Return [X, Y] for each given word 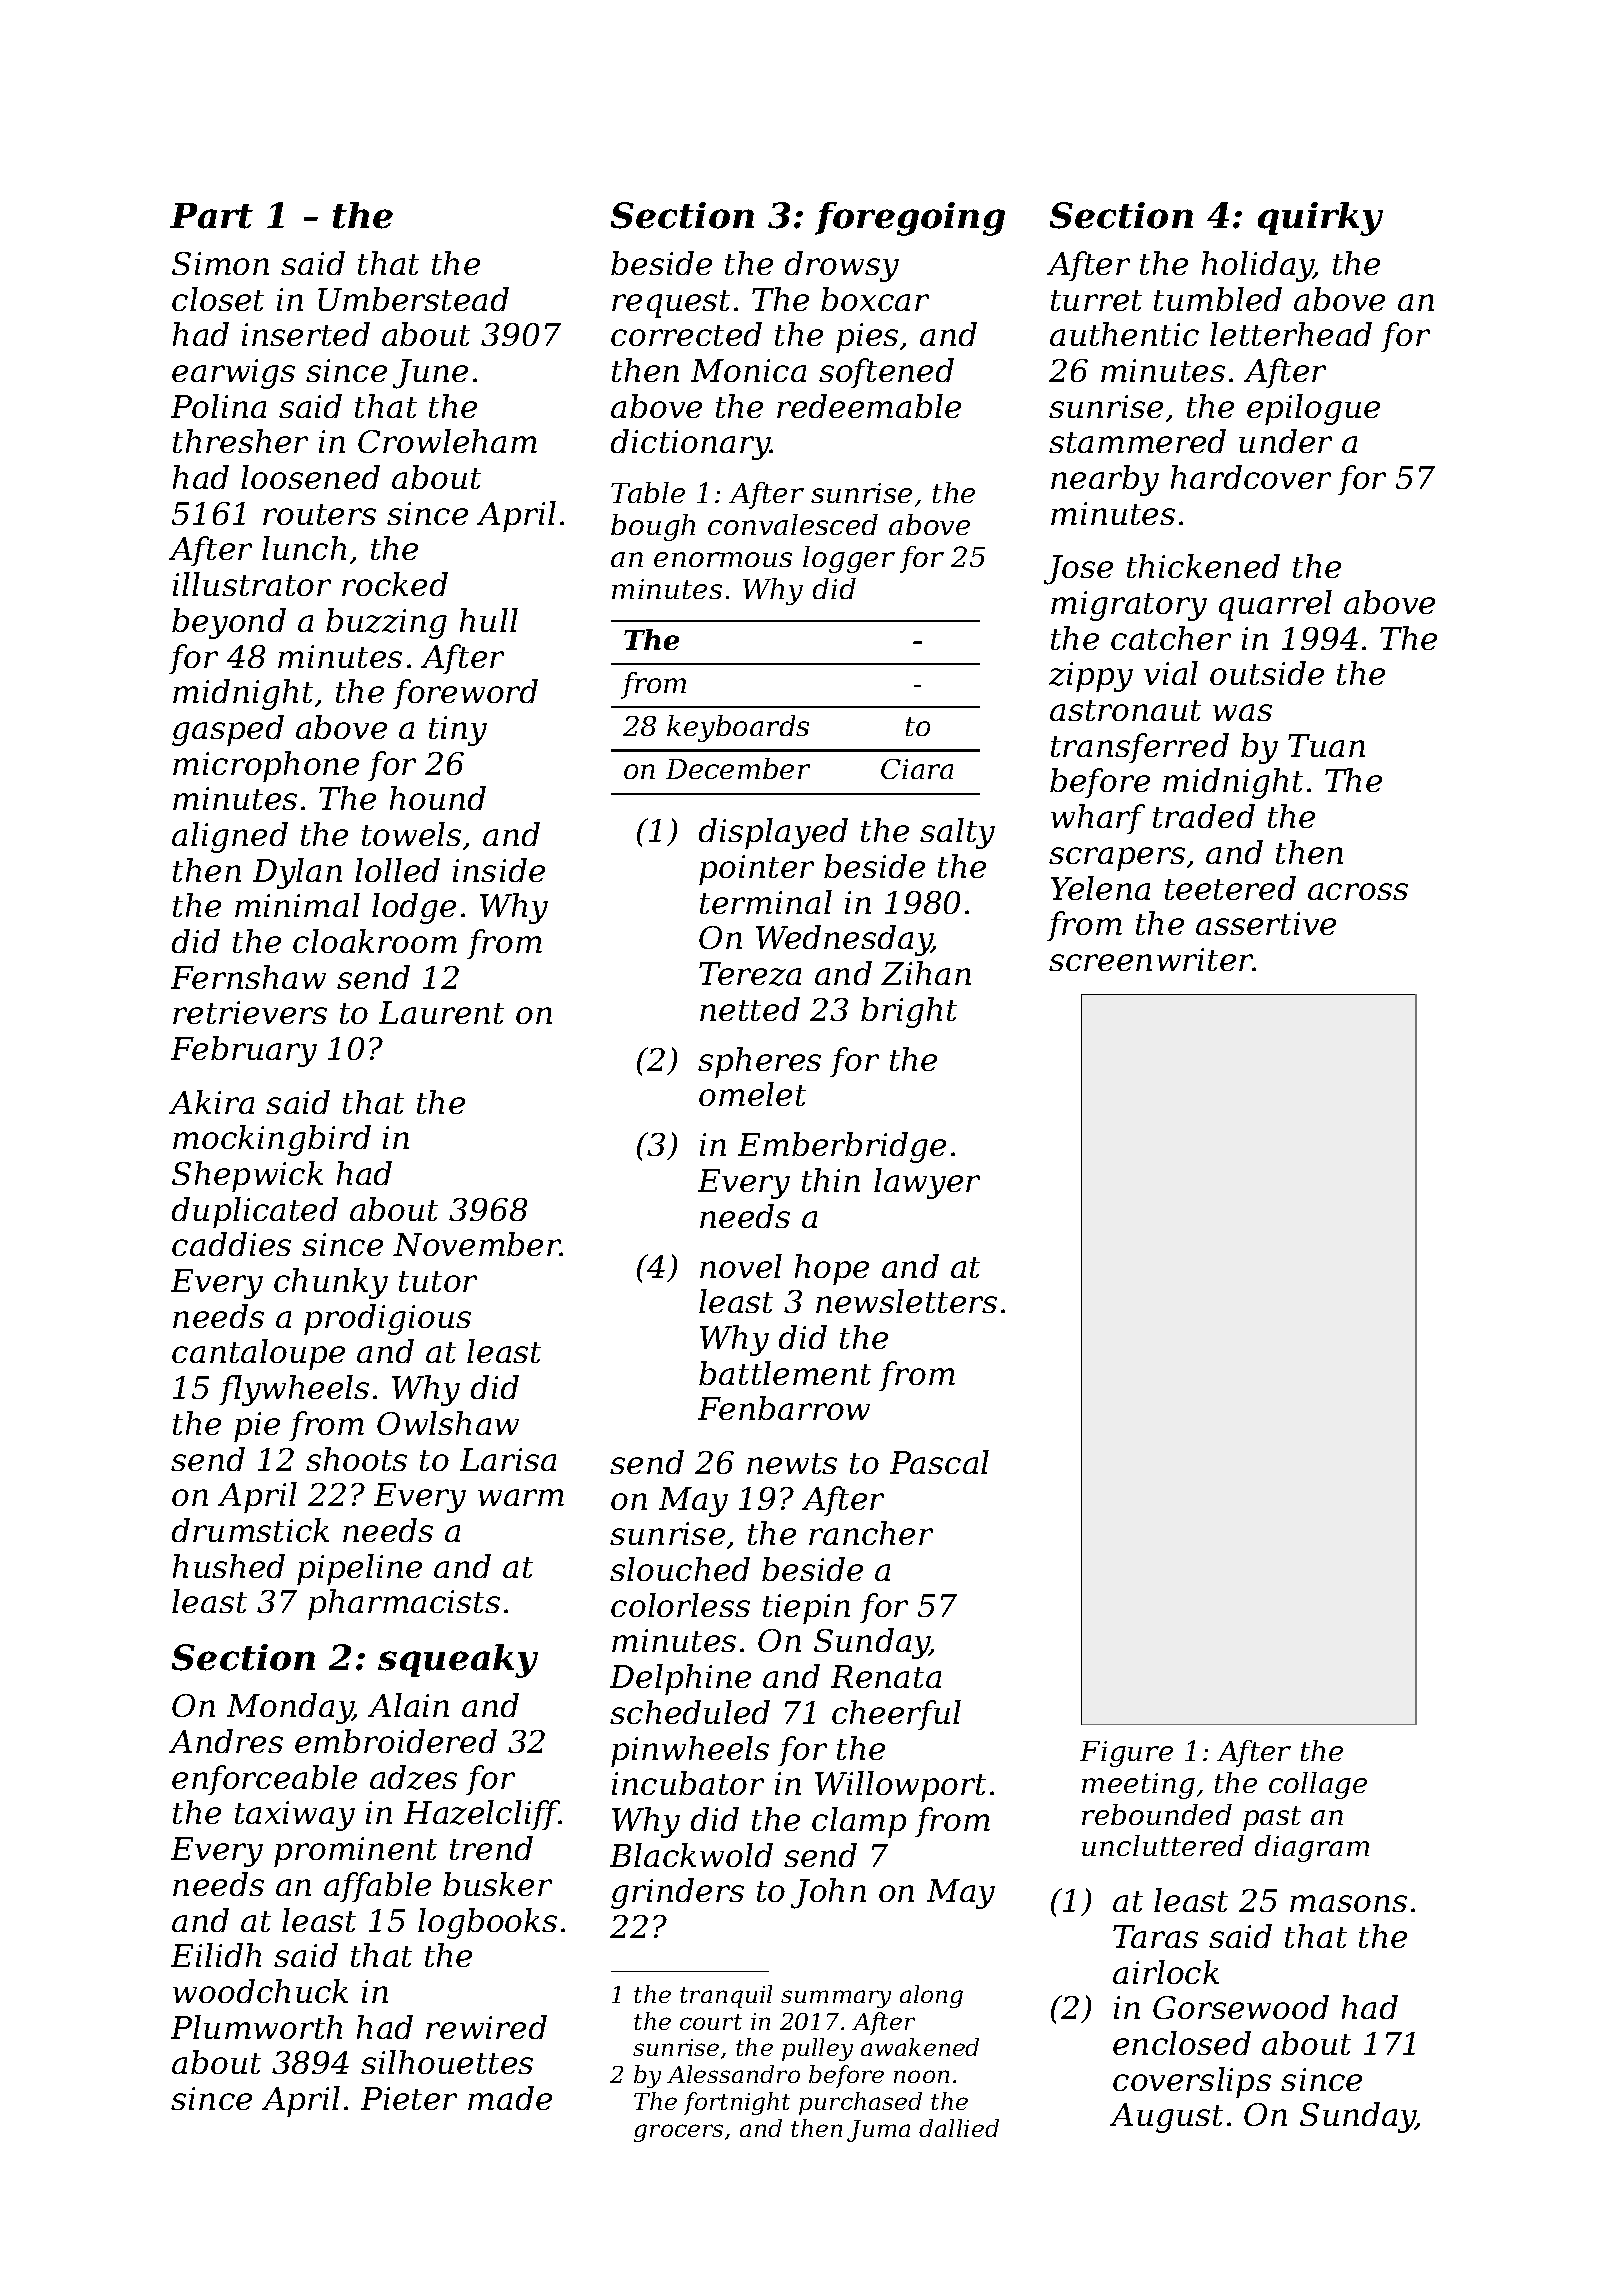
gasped [228, 730]
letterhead [1291, 334]
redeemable [869, 406]
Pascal [939, 1462]
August [1166, 2118]
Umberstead [413, 299]
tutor [438, 1281]
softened [886, 373]
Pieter [409, 2098]
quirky [1320, 219]
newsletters [906, 1301]
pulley [817, 2049]
